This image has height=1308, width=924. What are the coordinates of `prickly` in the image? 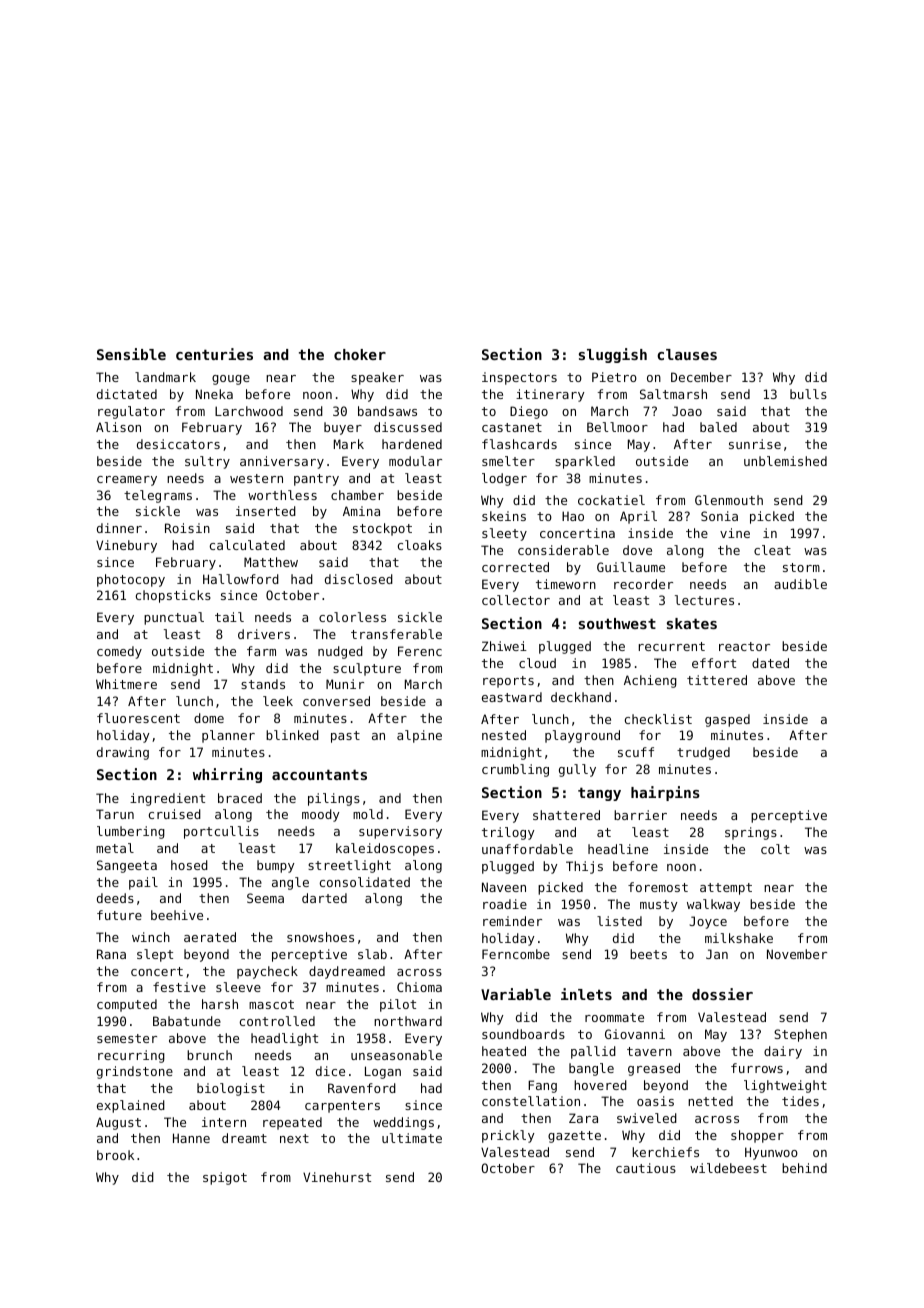 It's located at (508, 1136).
